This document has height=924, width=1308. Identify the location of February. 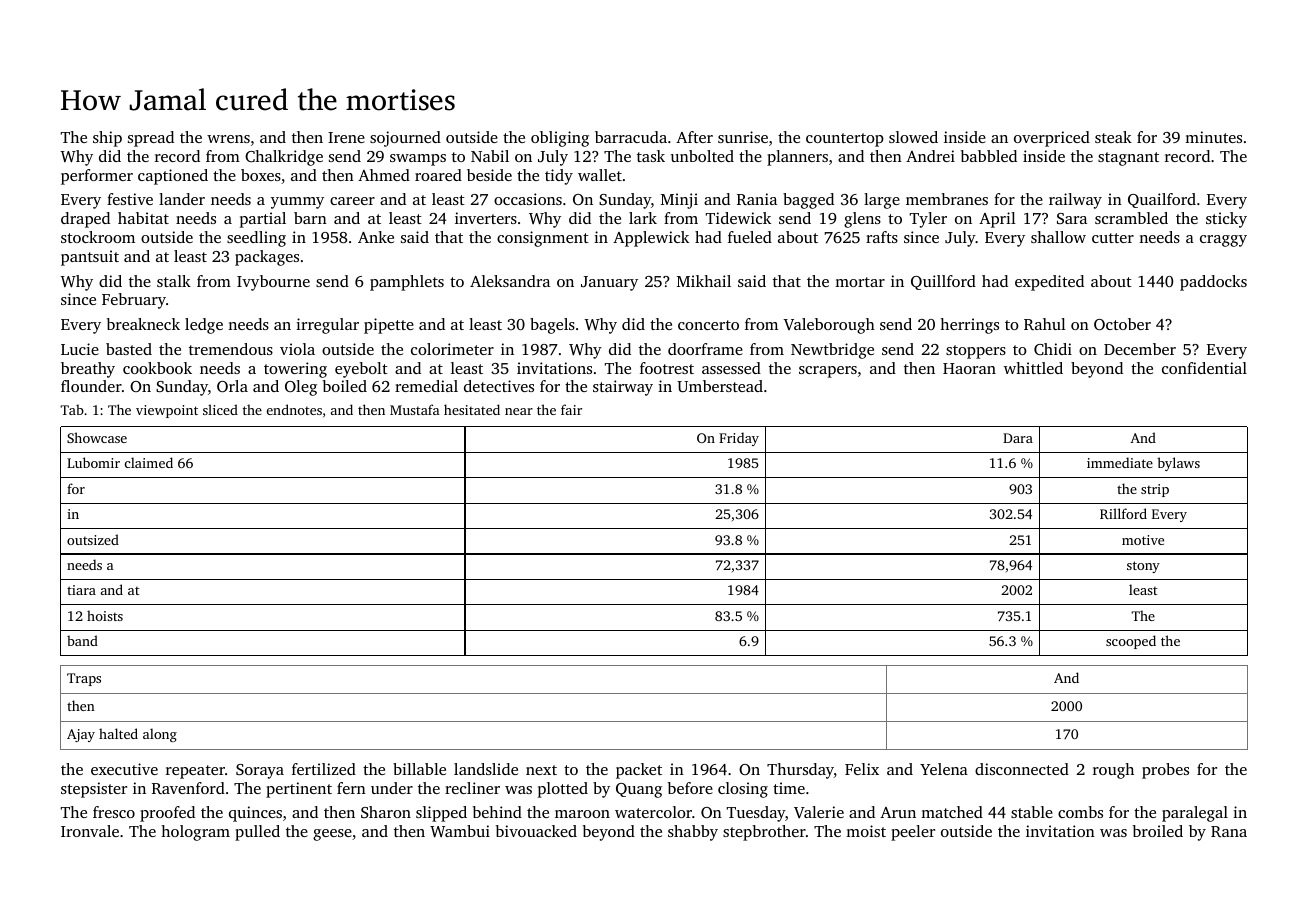
(134, 301).
